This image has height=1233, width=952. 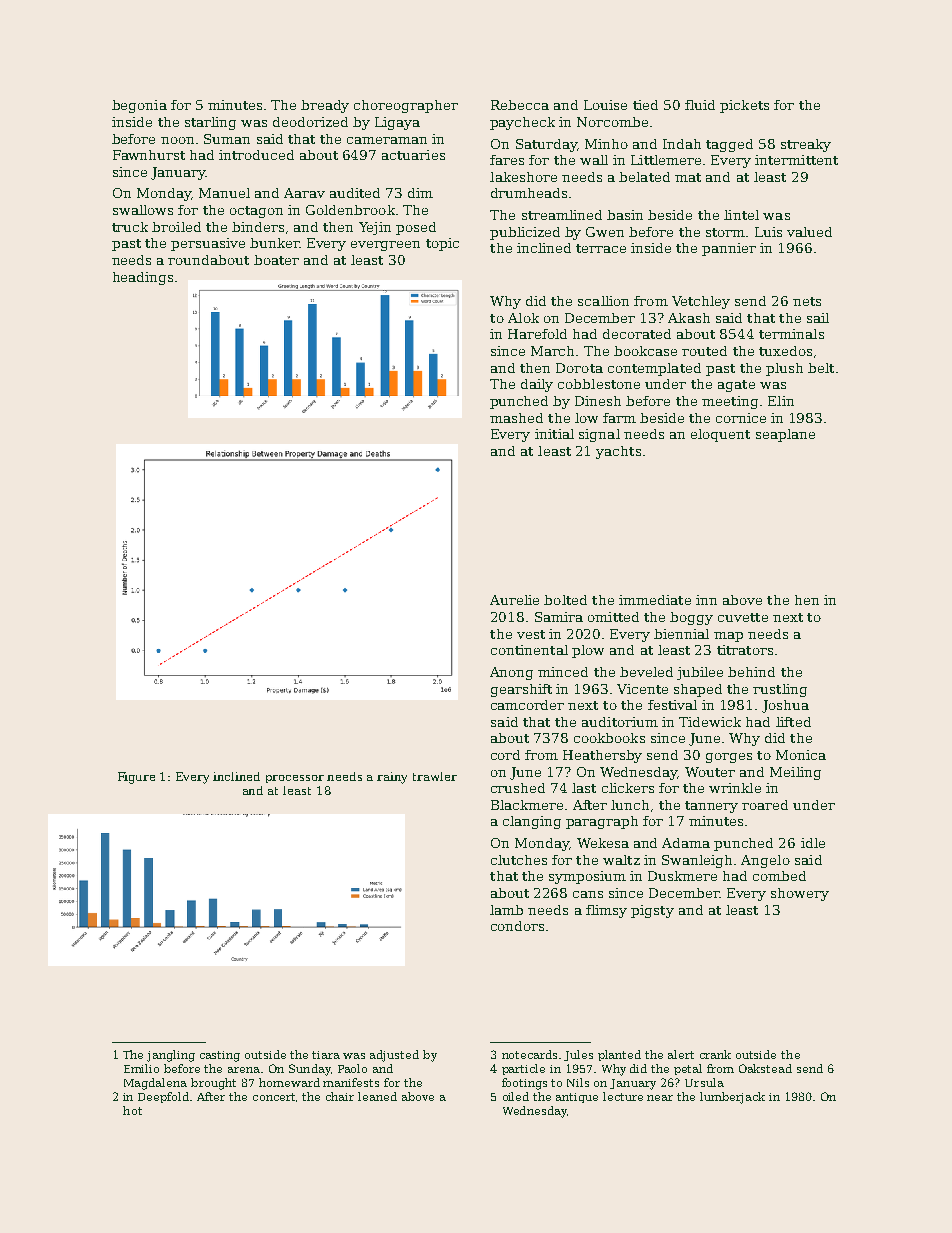 I want to click on sail, so click(x=818, y=318).
